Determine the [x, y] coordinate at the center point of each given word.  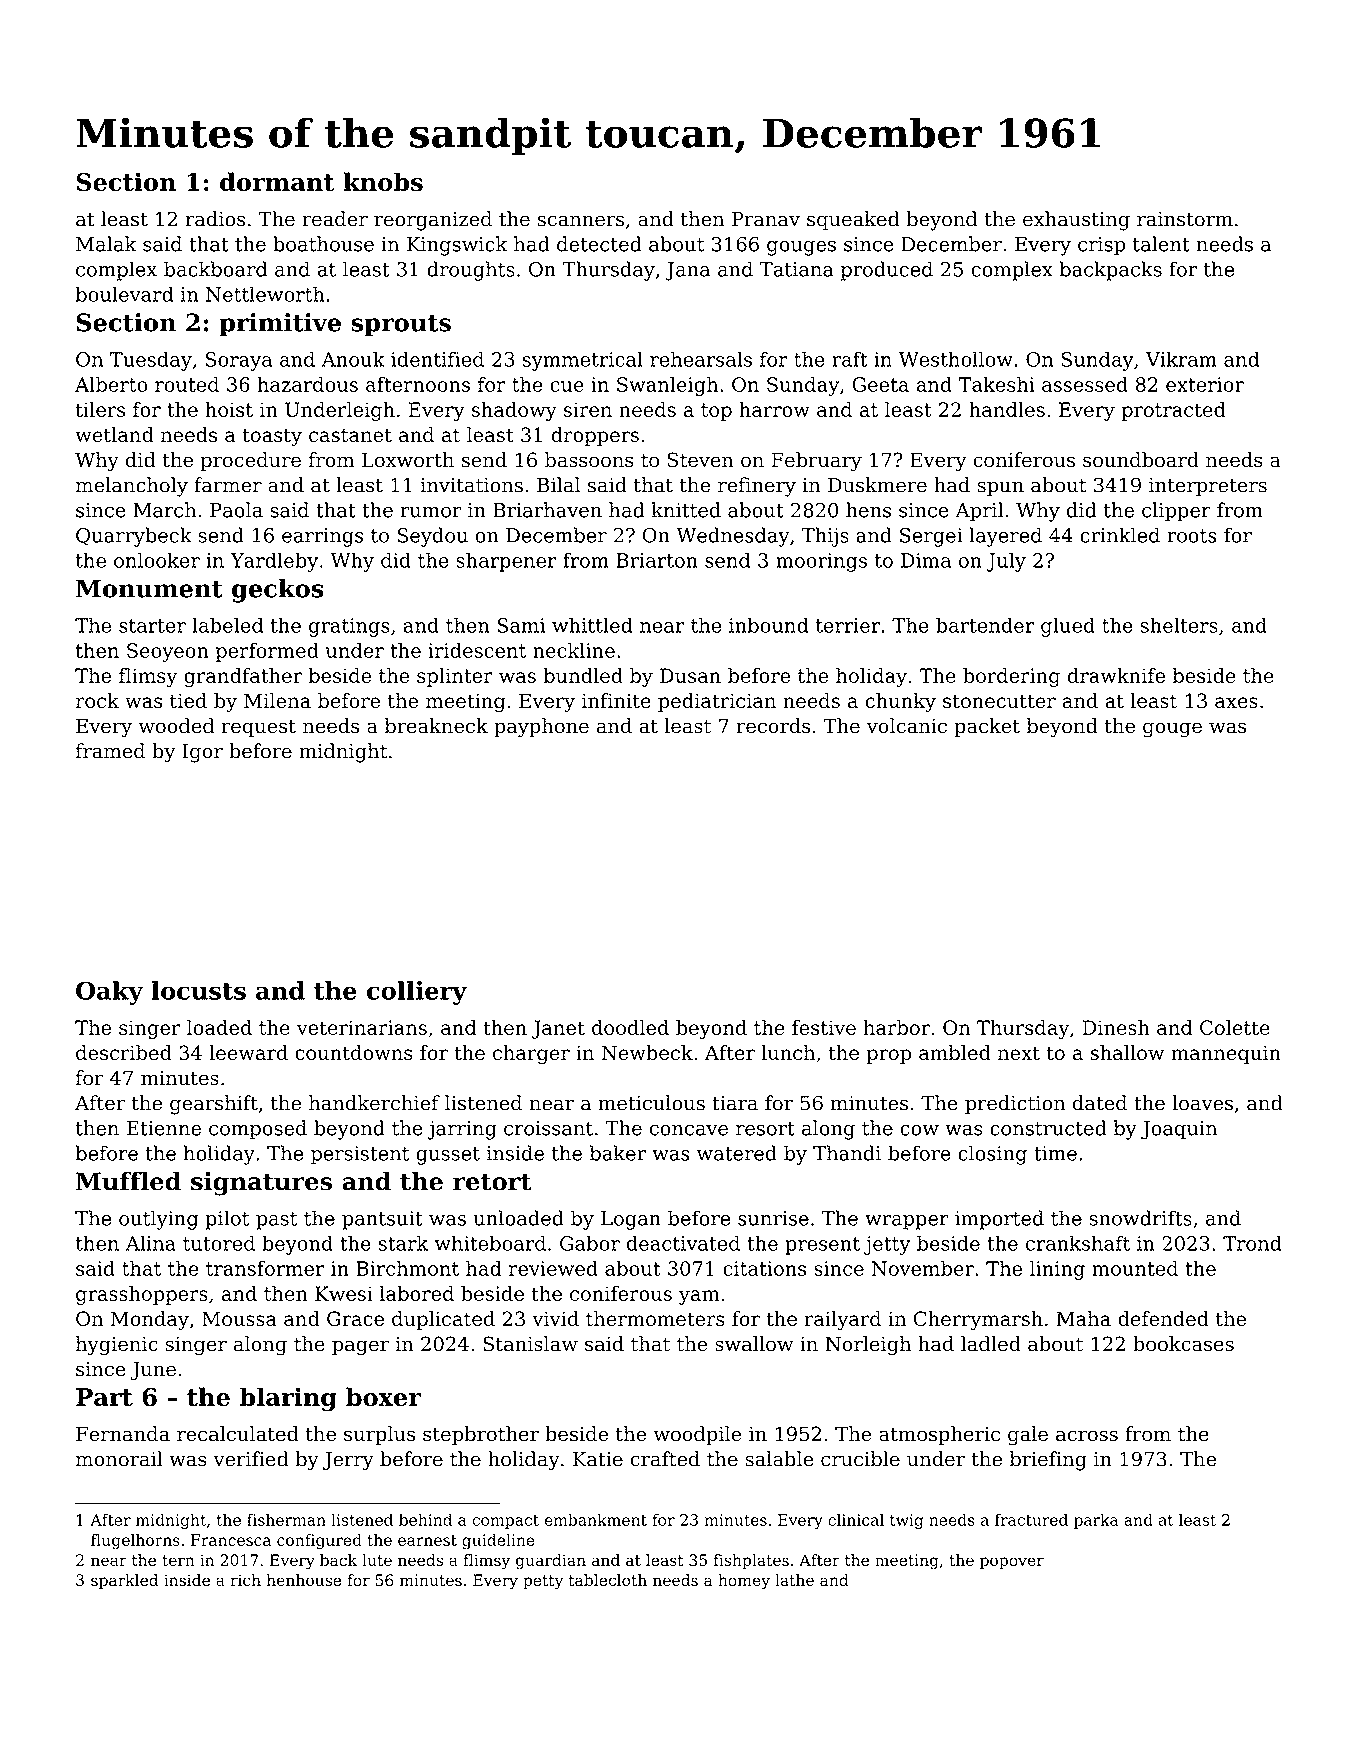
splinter [455, 677]
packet [987, 727]
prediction [1015, 1105]
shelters [1179, 625]
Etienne [164, 1128]
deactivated [683, 1243]
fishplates [751, 1561]
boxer [384, 1396]
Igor [202, 753]
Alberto [111, 384]
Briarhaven [547, 510]
